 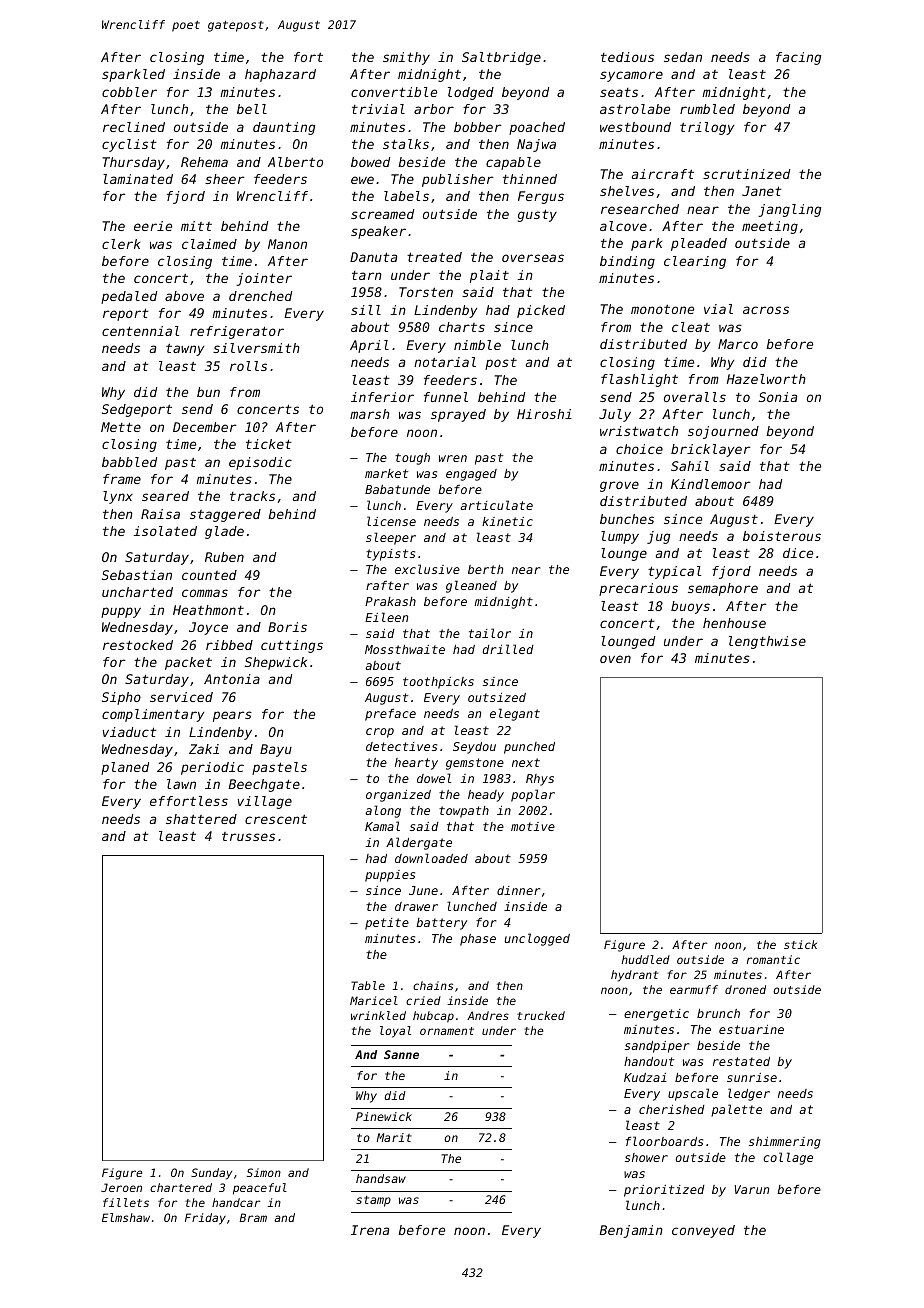 I want to click on cobbler, so click(x=129, y=92).
